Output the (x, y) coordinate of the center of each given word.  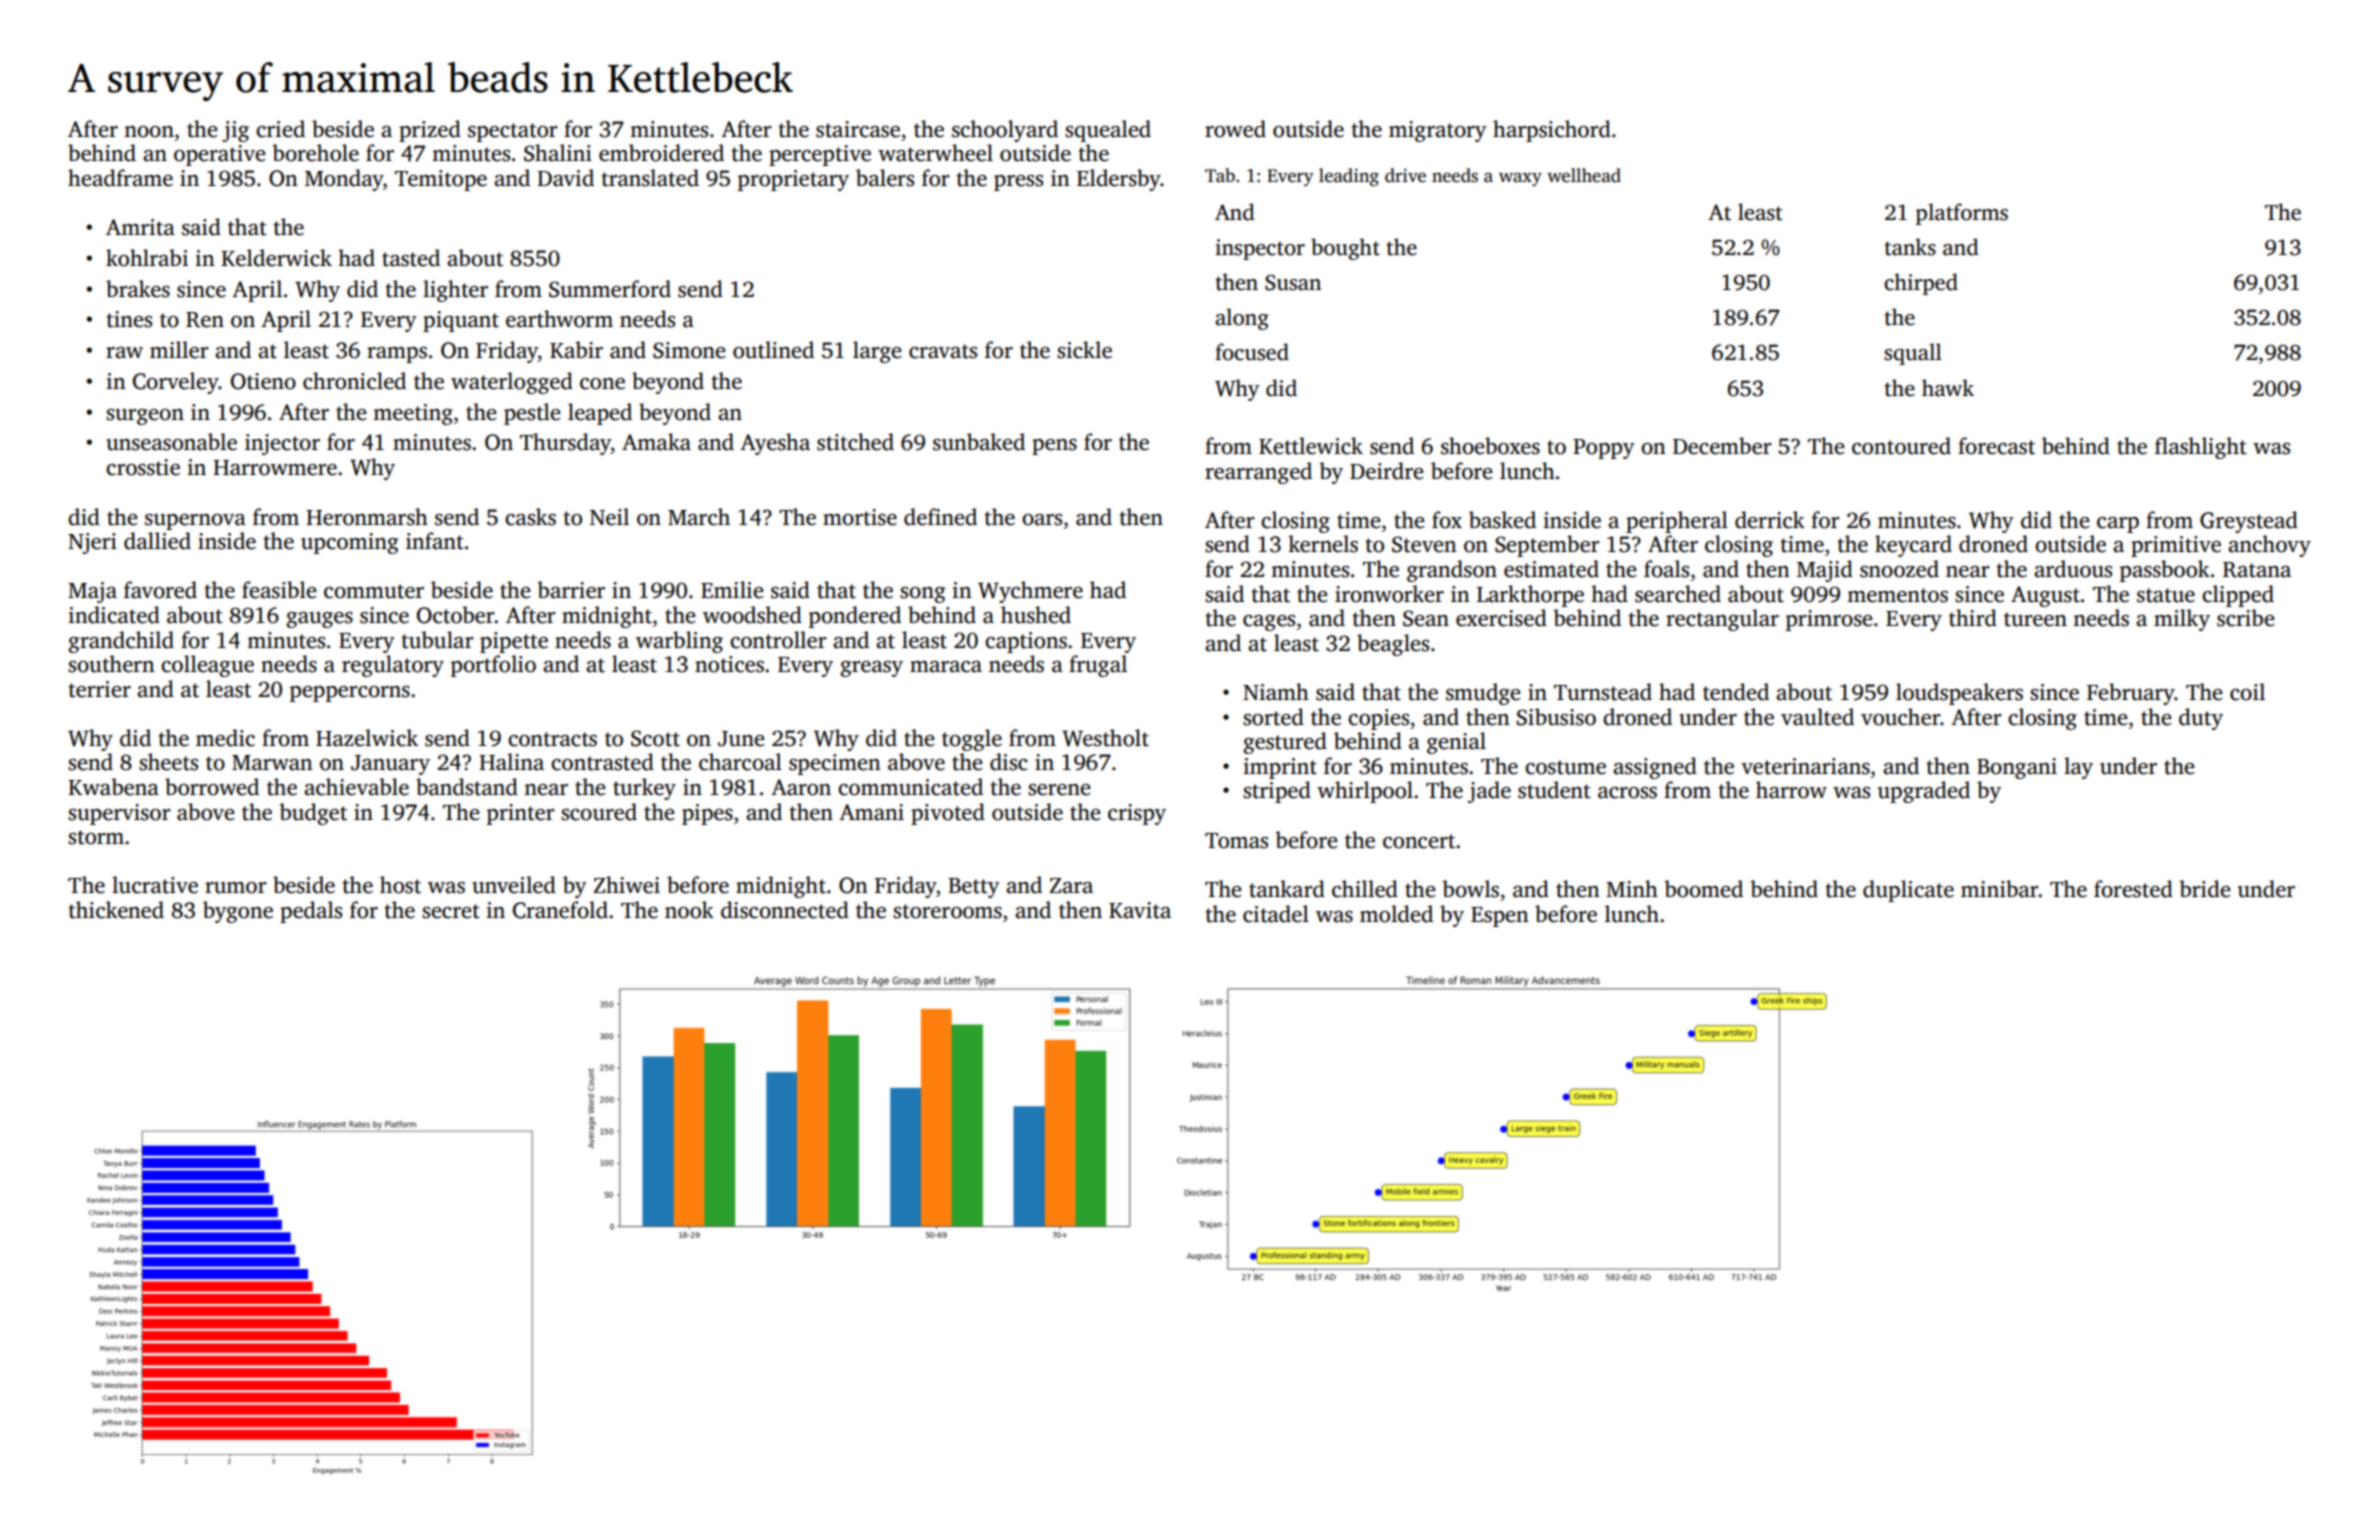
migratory (1438, 131)
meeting (413, 414)
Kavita (1140, 910)
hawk (1948, 388)
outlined (773, 350)
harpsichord (1552, 131)
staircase (858, 129)
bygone (238, 912)
